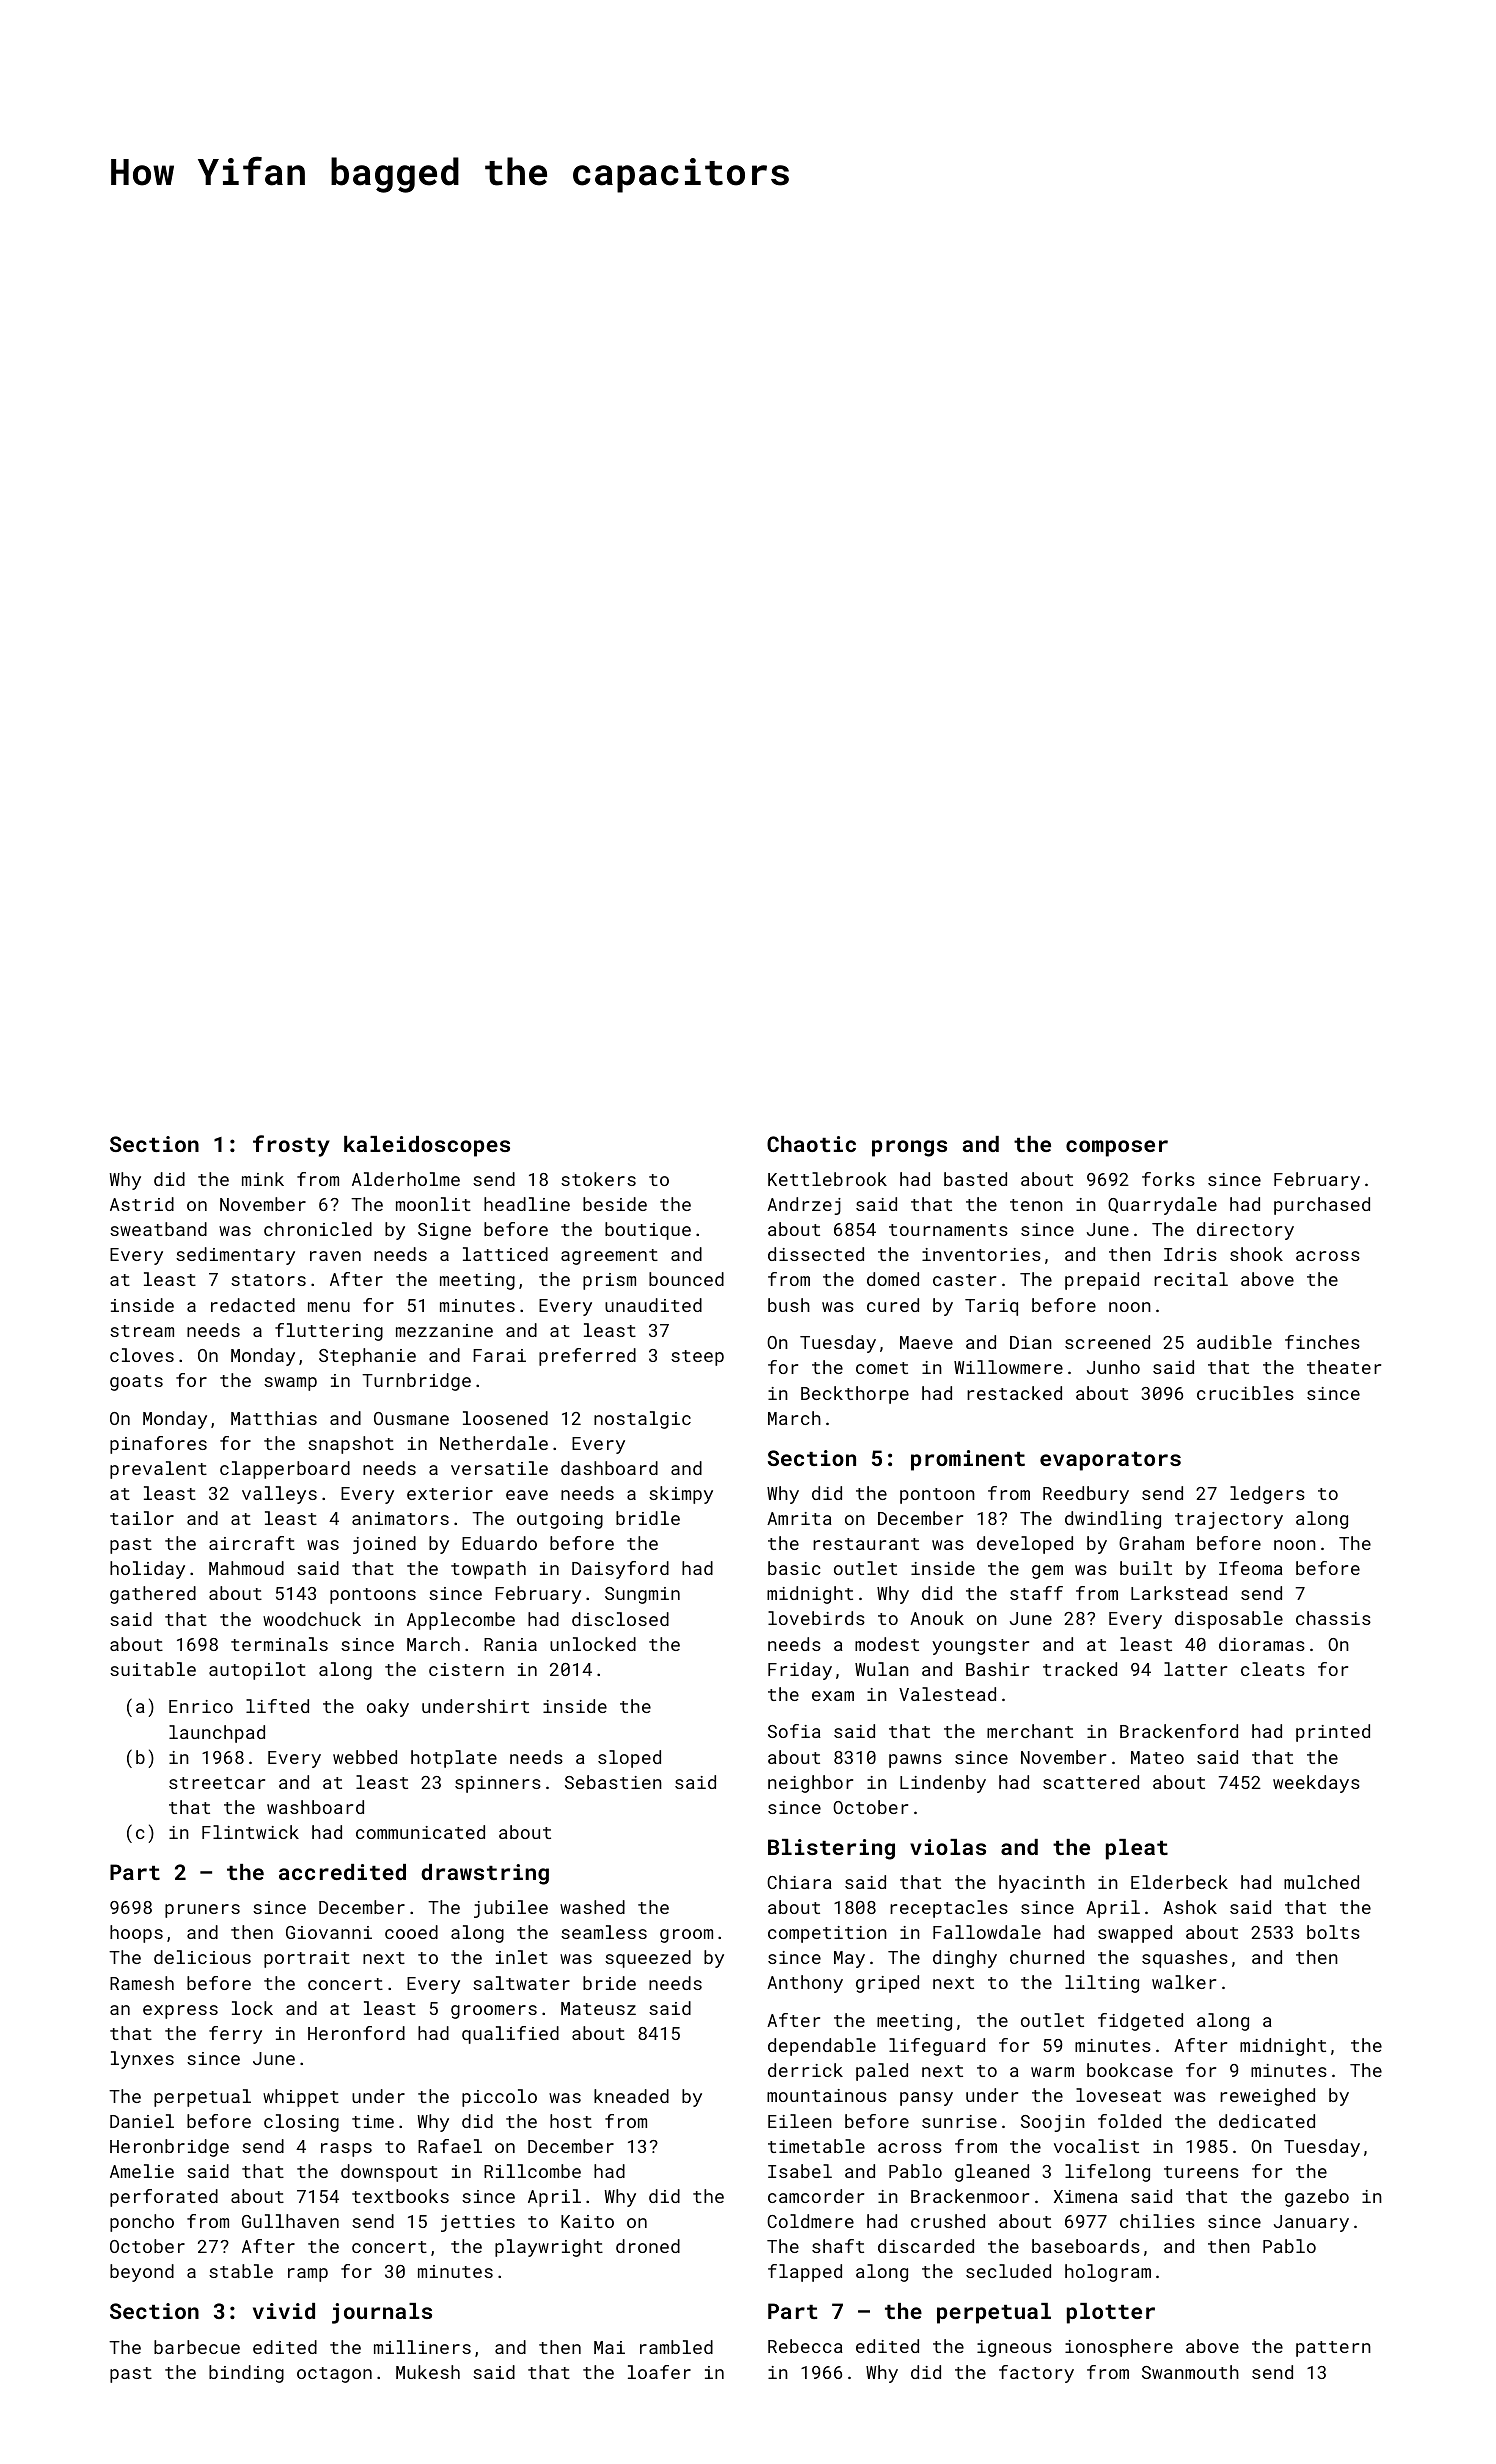 Image resolution: width=1496 pixels, height=2464 pixels. I want to click on sloped, so click(629, 1759).
